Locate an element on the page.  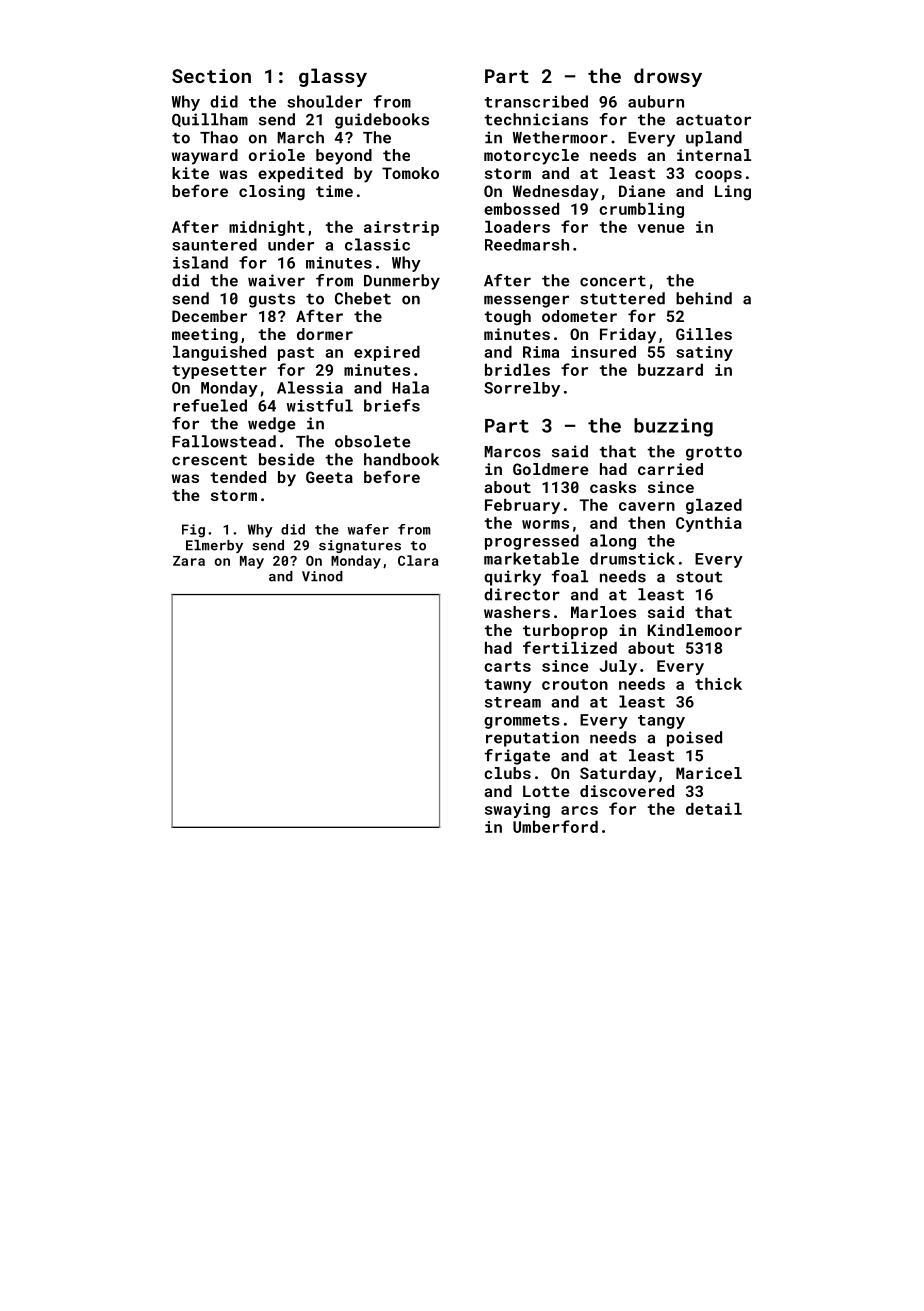
under is located at coordinates (291, 244).
